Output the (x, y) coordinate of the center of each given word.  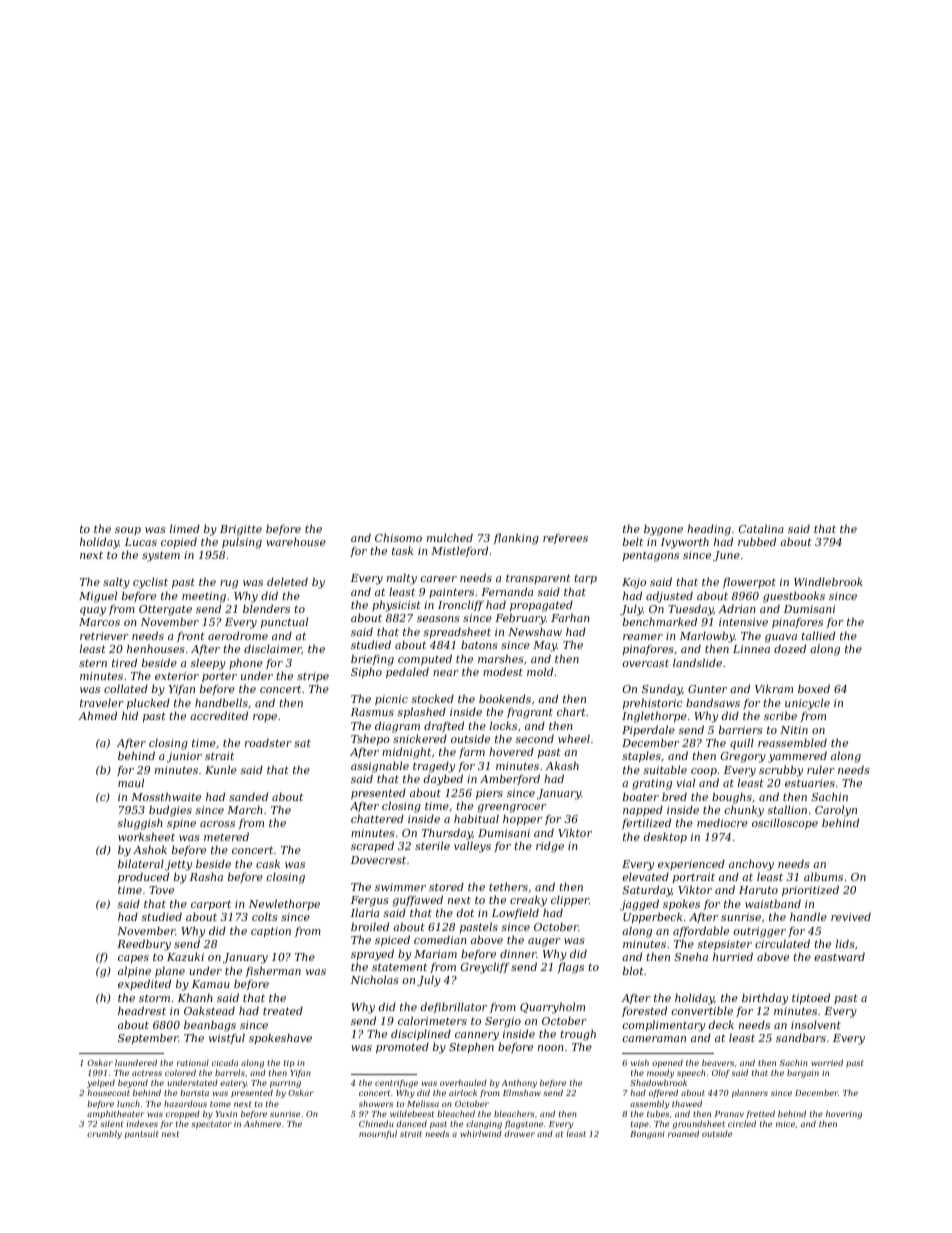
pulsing (242, 543)
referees (565, 538)
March (245, 809)
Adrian (737, 608)
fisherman (273, 971)
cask (268, 863)
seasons (438, 619)
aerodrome (238, 635)
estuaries (810, 783)
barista (194, 1092)
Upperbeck (652, 917)
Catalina (761, 528)
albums (823, 876)
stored (446, 886)
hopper (522, 819)
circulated (782, 943)
